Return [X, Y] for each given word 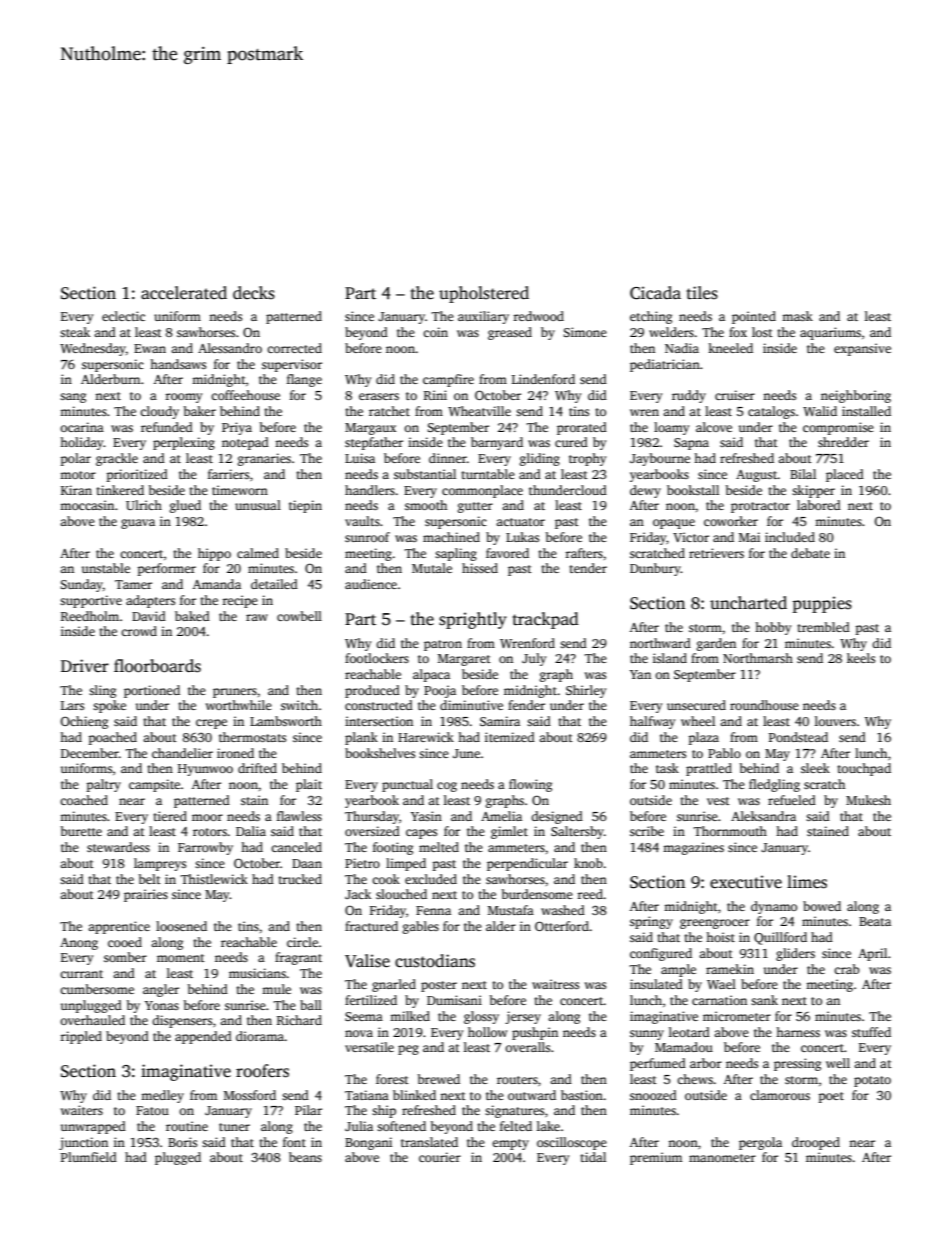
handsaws [178, 364]
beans [305, 1157]
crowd [139, 631]
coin [435, 332]
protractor [760, 507]
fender [526, 705]
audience [371, 584]
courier [440, 1157]
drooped [816, 1143]
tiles [702, 293]
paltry [104, 785]
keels [861, 658]
